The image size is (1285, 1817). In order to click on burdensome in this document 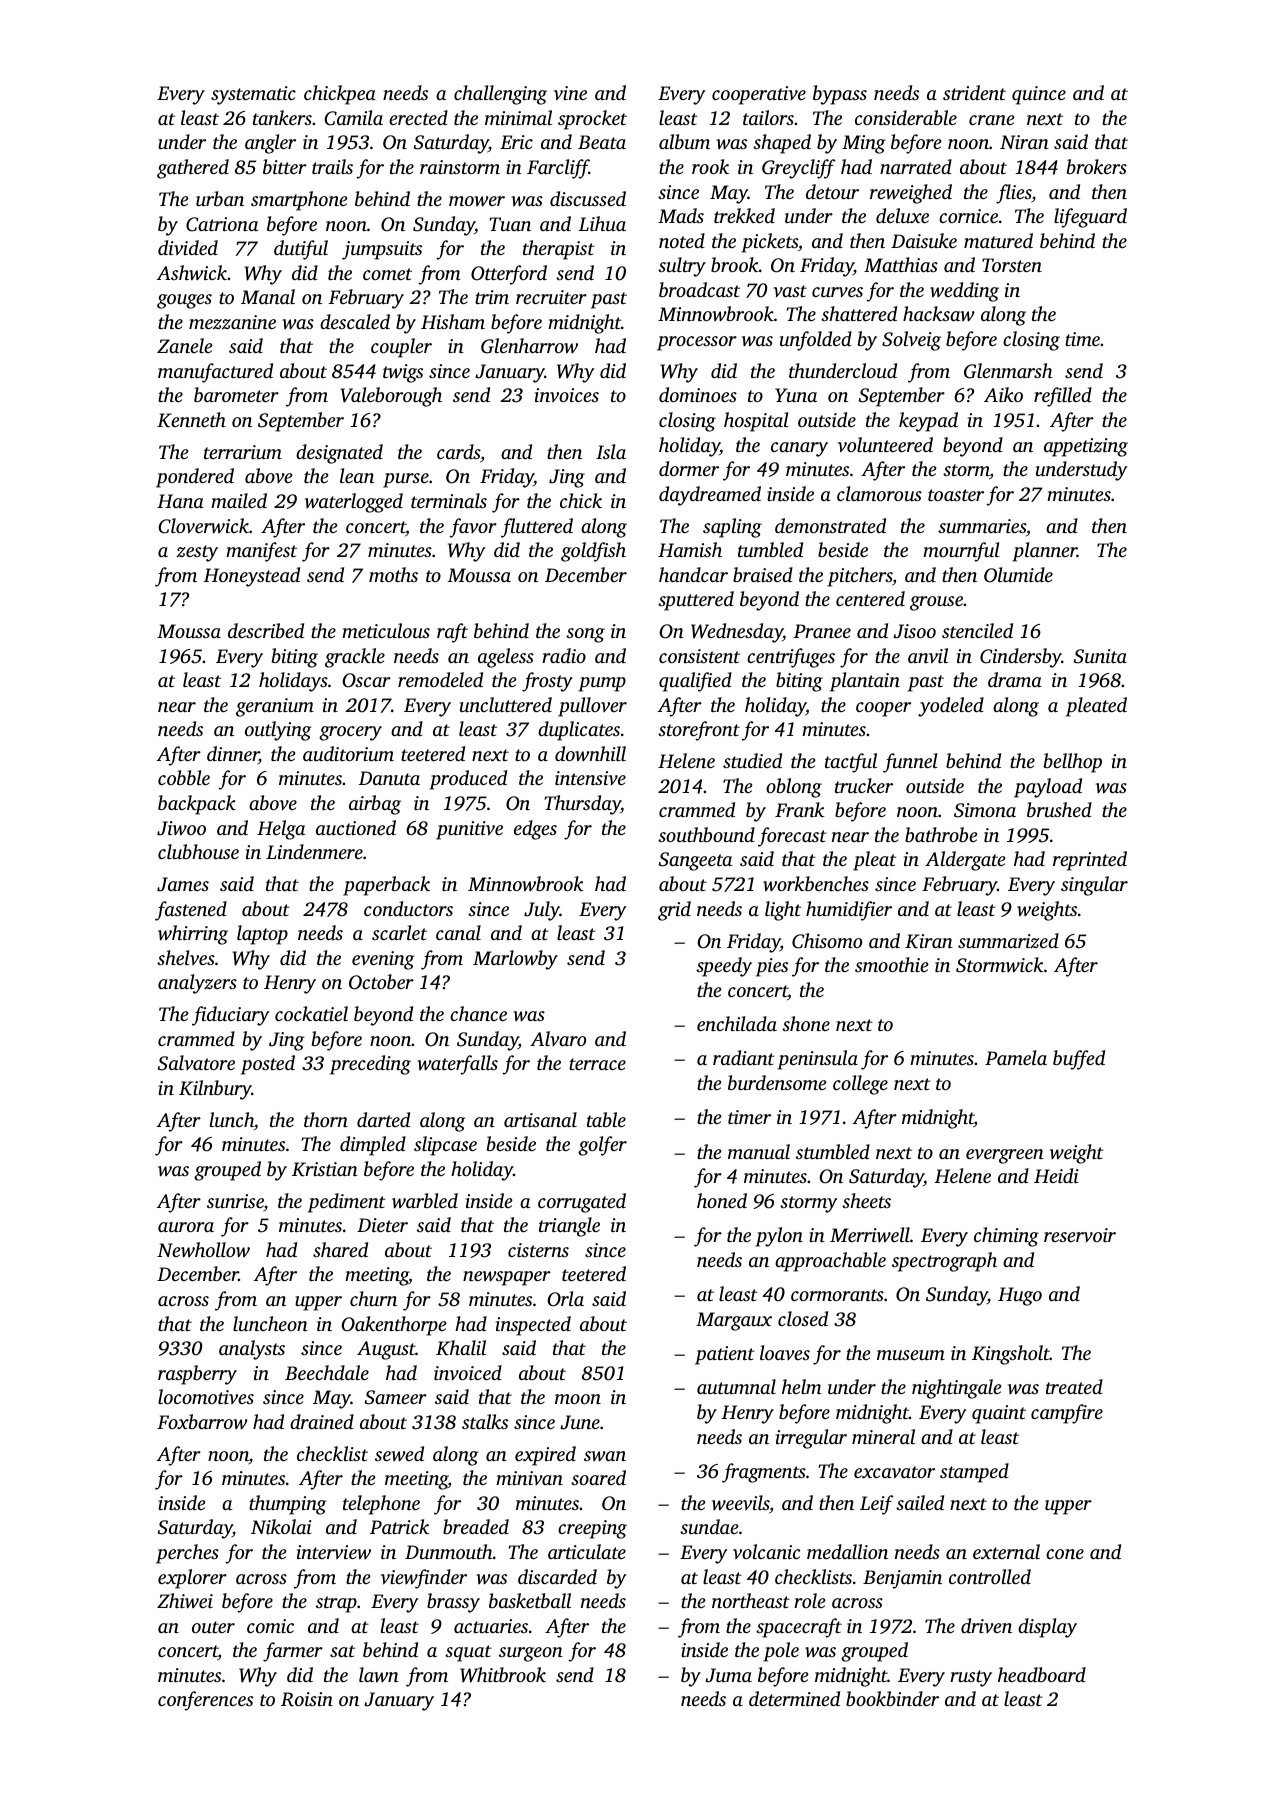, I will do `click(777, 1082)`.
